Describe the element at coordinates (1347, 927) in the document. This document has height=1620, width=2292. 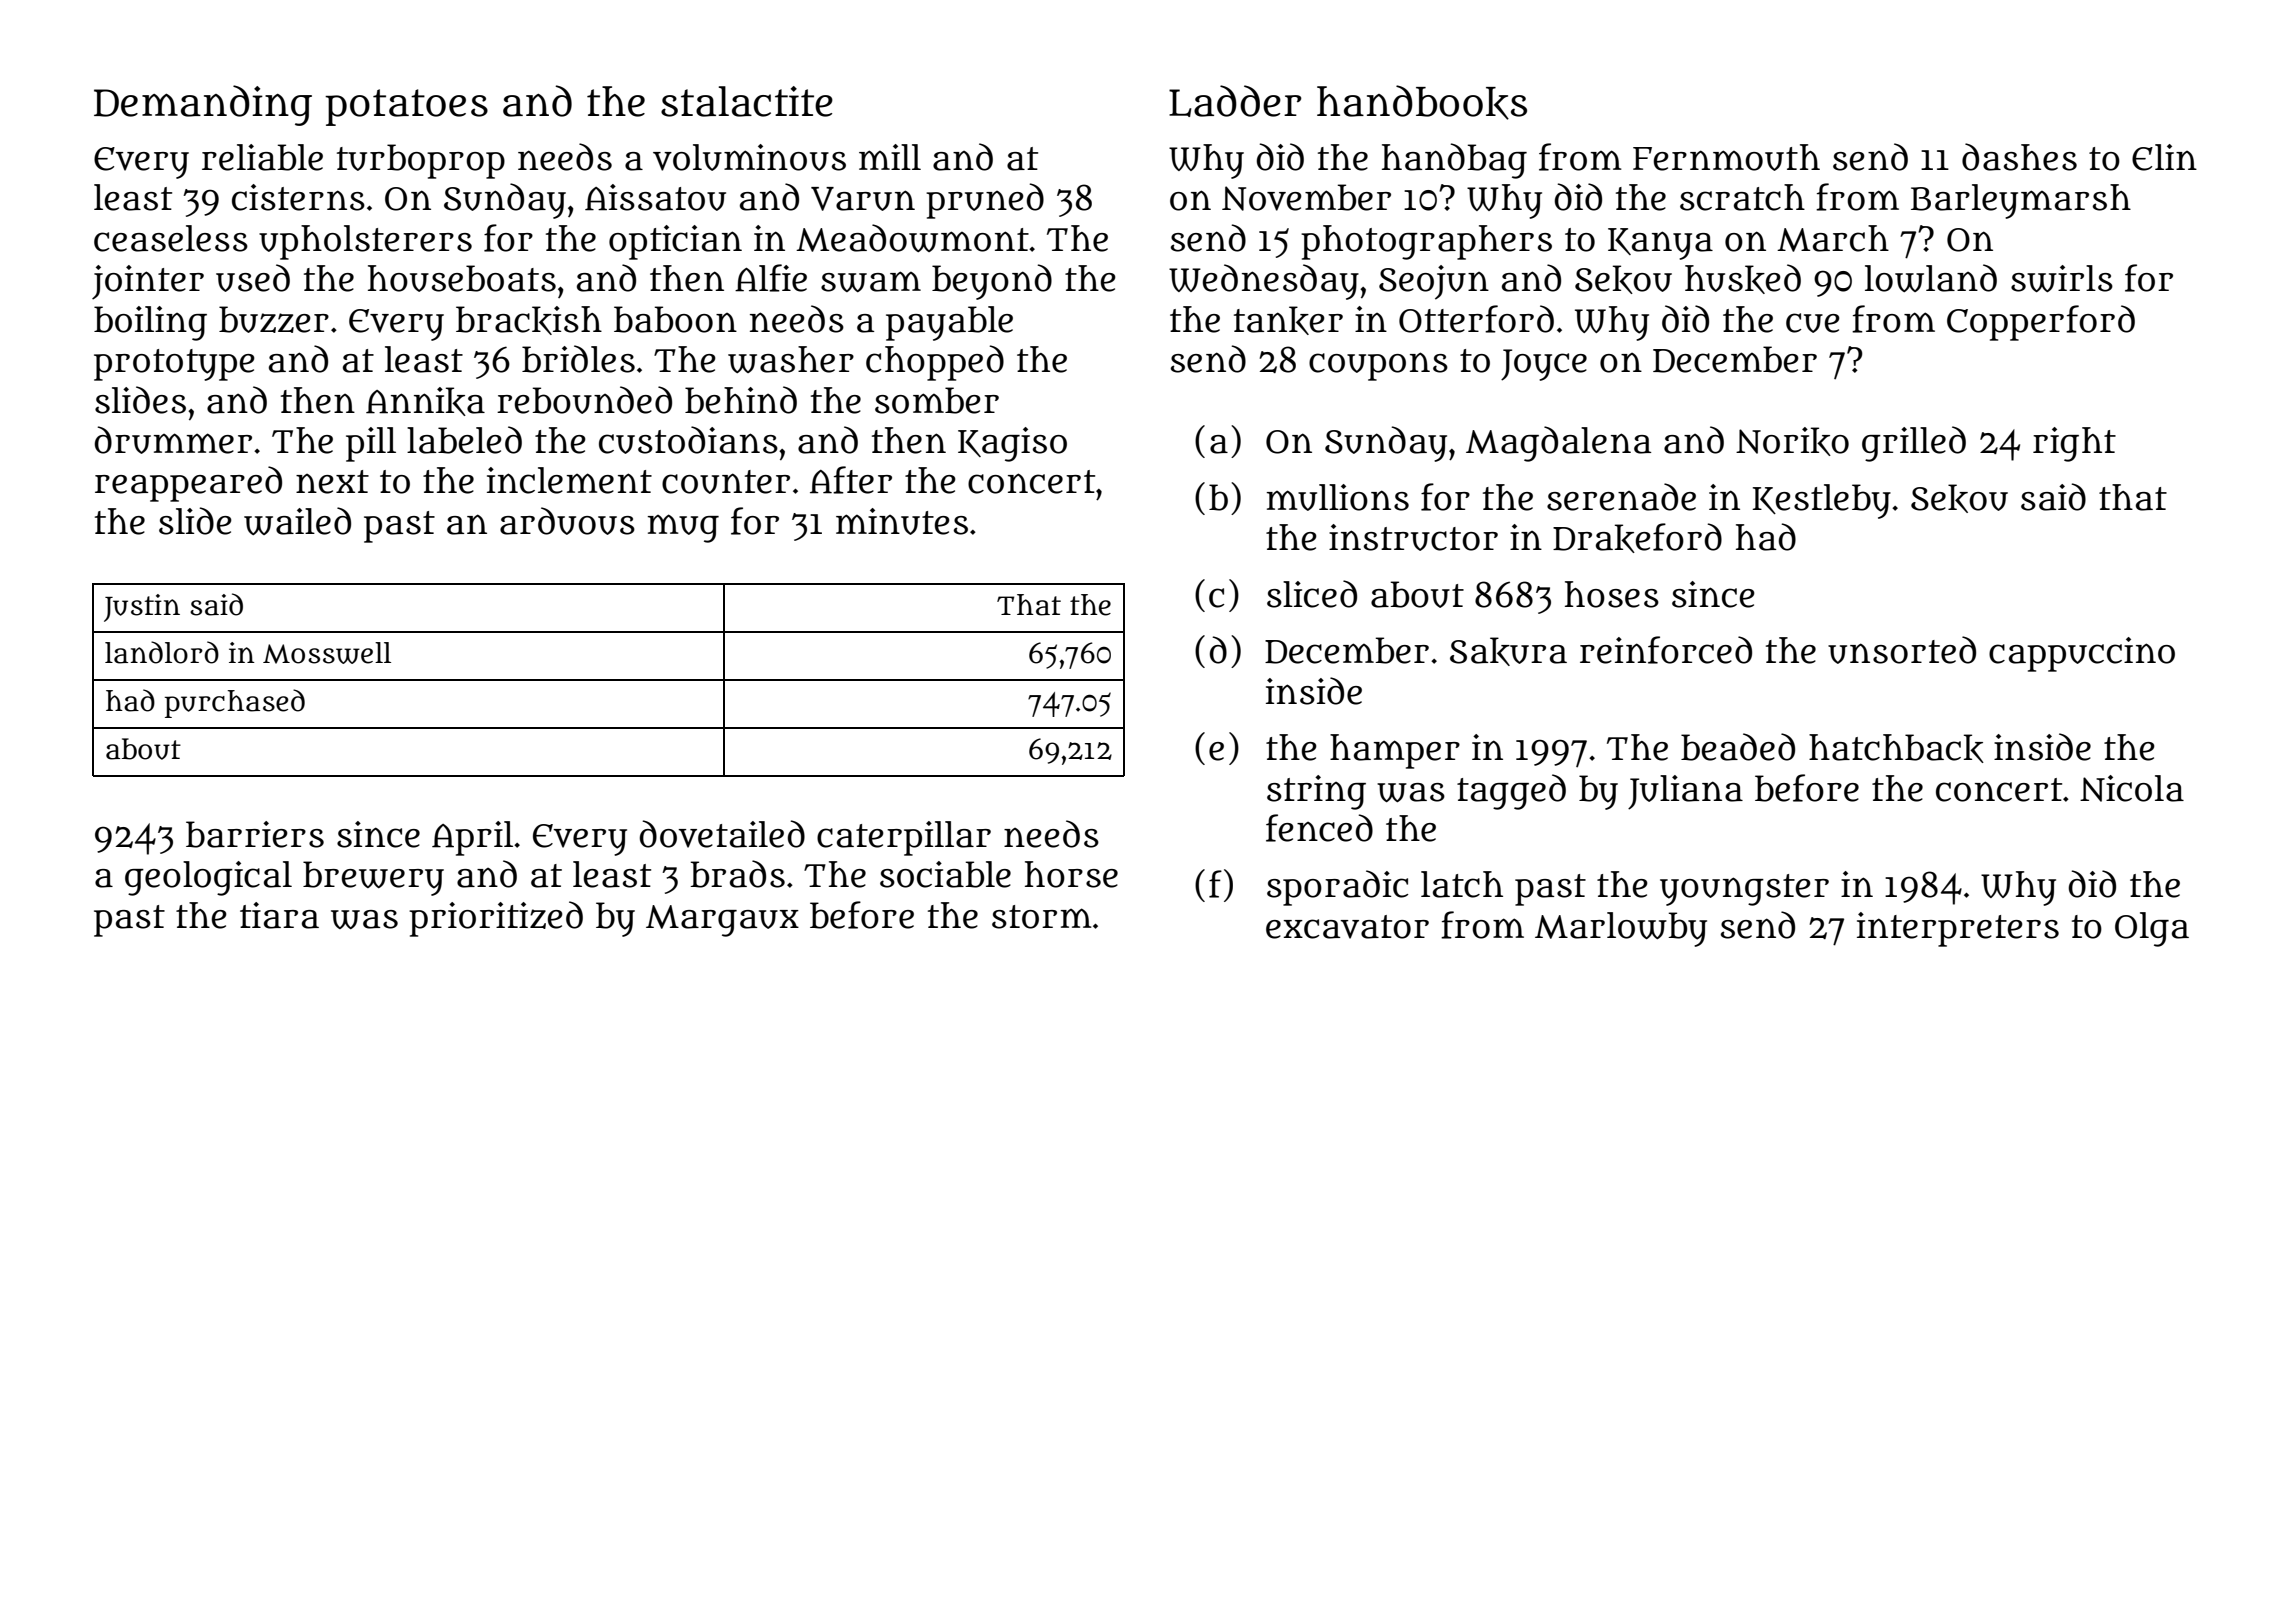
I see `excavator` at that location.
